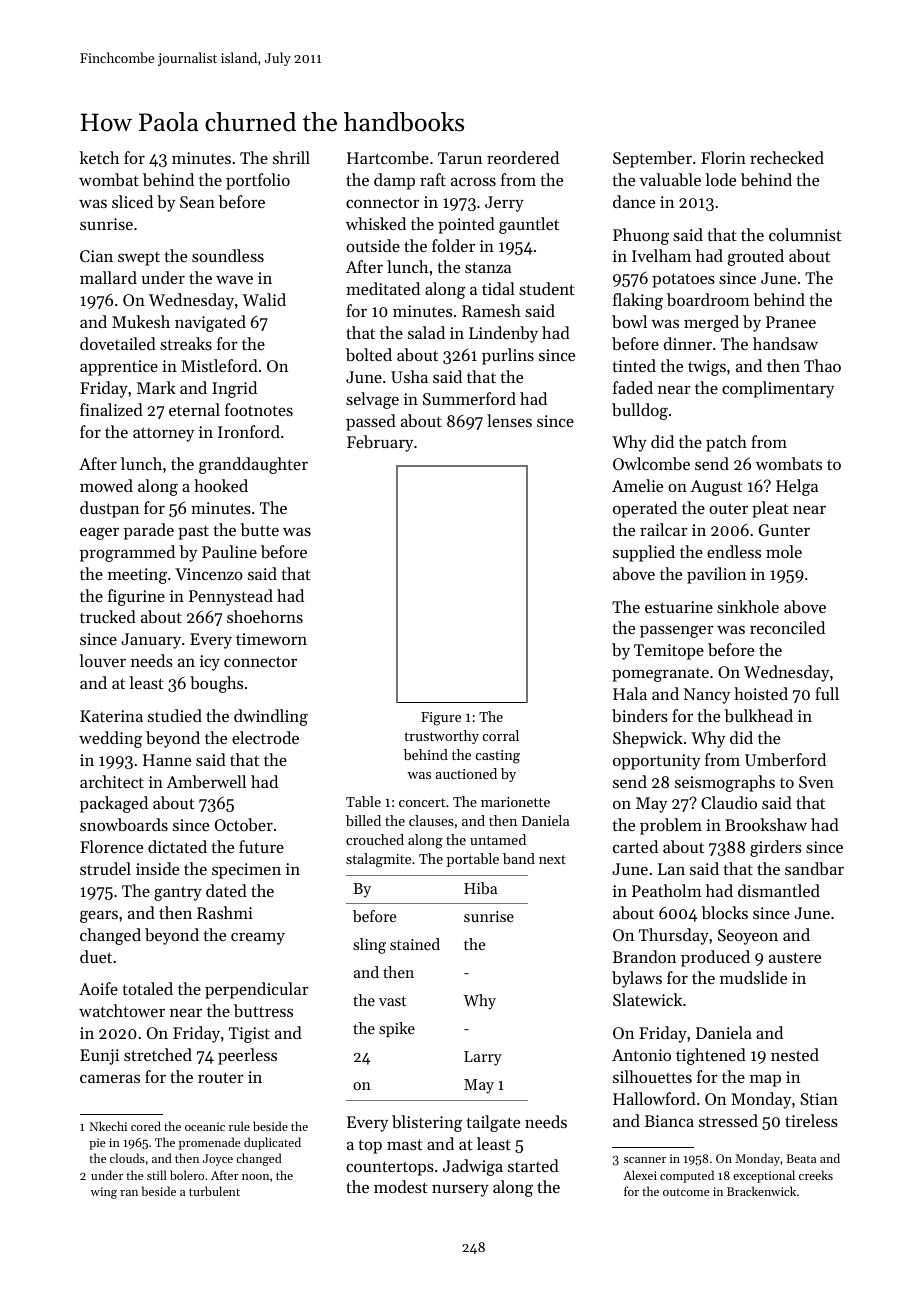 The height and width of the screenshot is (1308, 924). Describe the element at coordinates (225, 912) in the screenshot. I see `Rashmi` at that location.
